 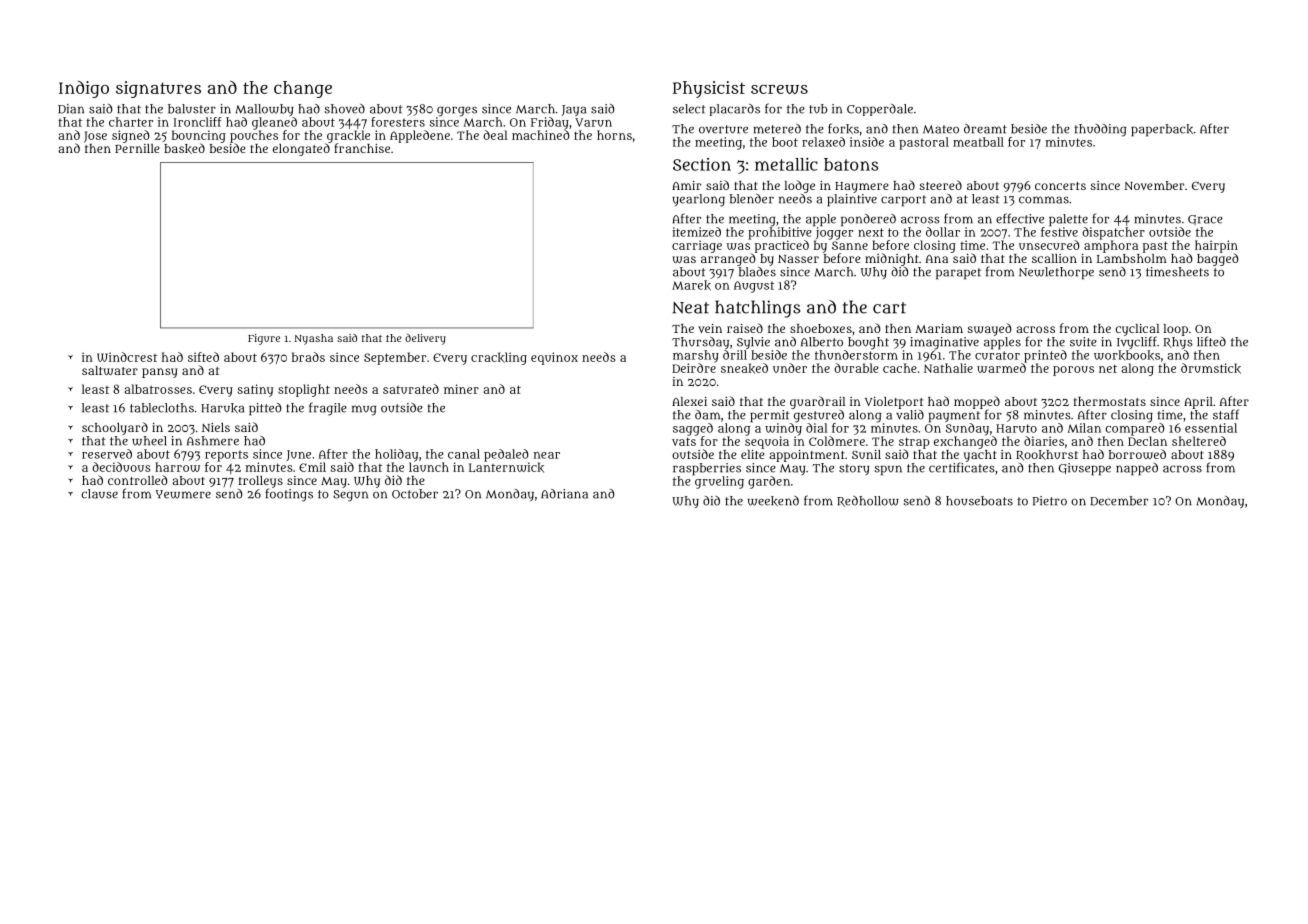 I want to click on machined, so click(x=541, y=135).
